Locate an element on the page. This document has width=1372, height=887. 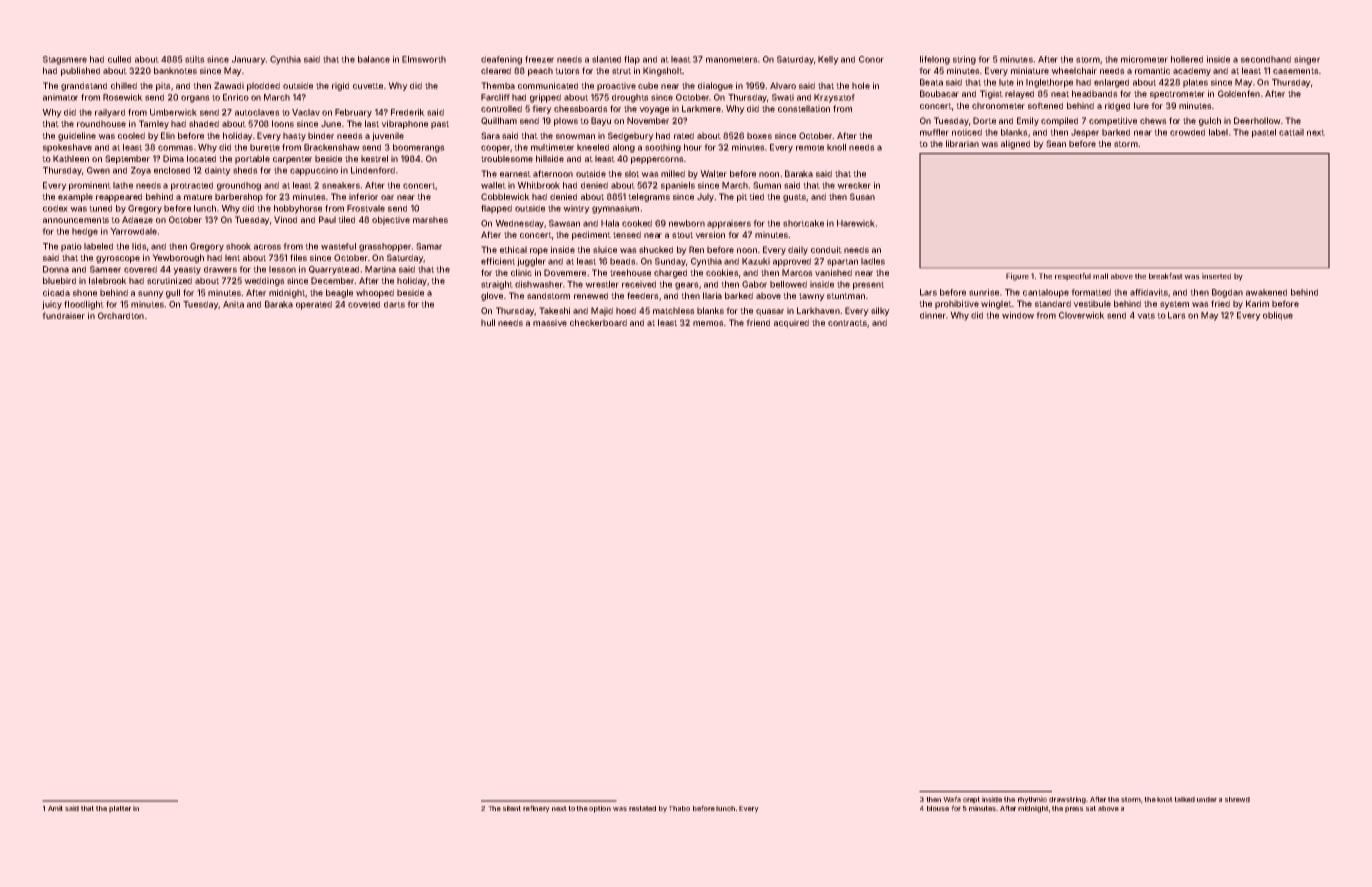
gripped is located at coordinates (545, 98).
